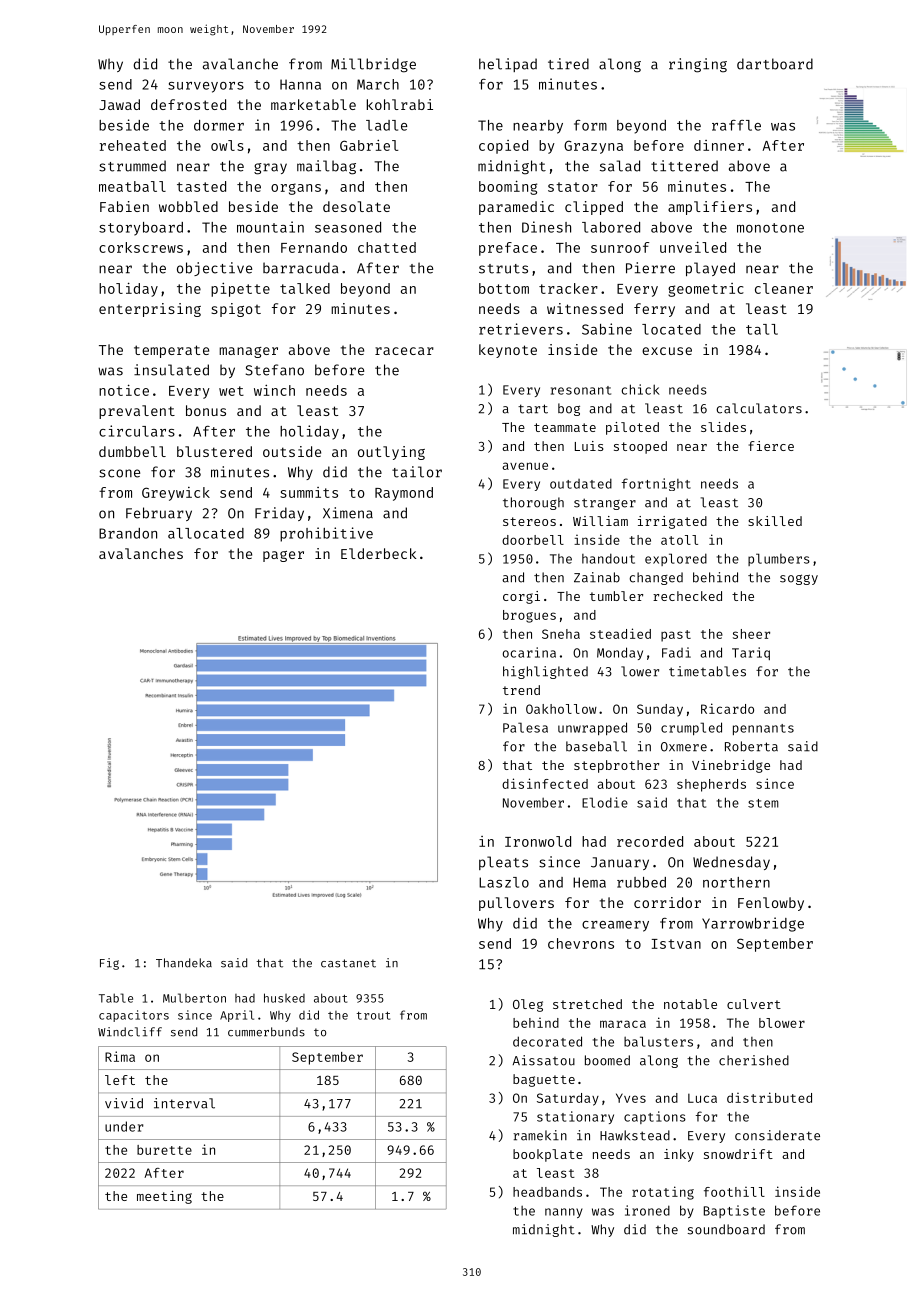  I want to click on Roberta, so click(751, 746).
